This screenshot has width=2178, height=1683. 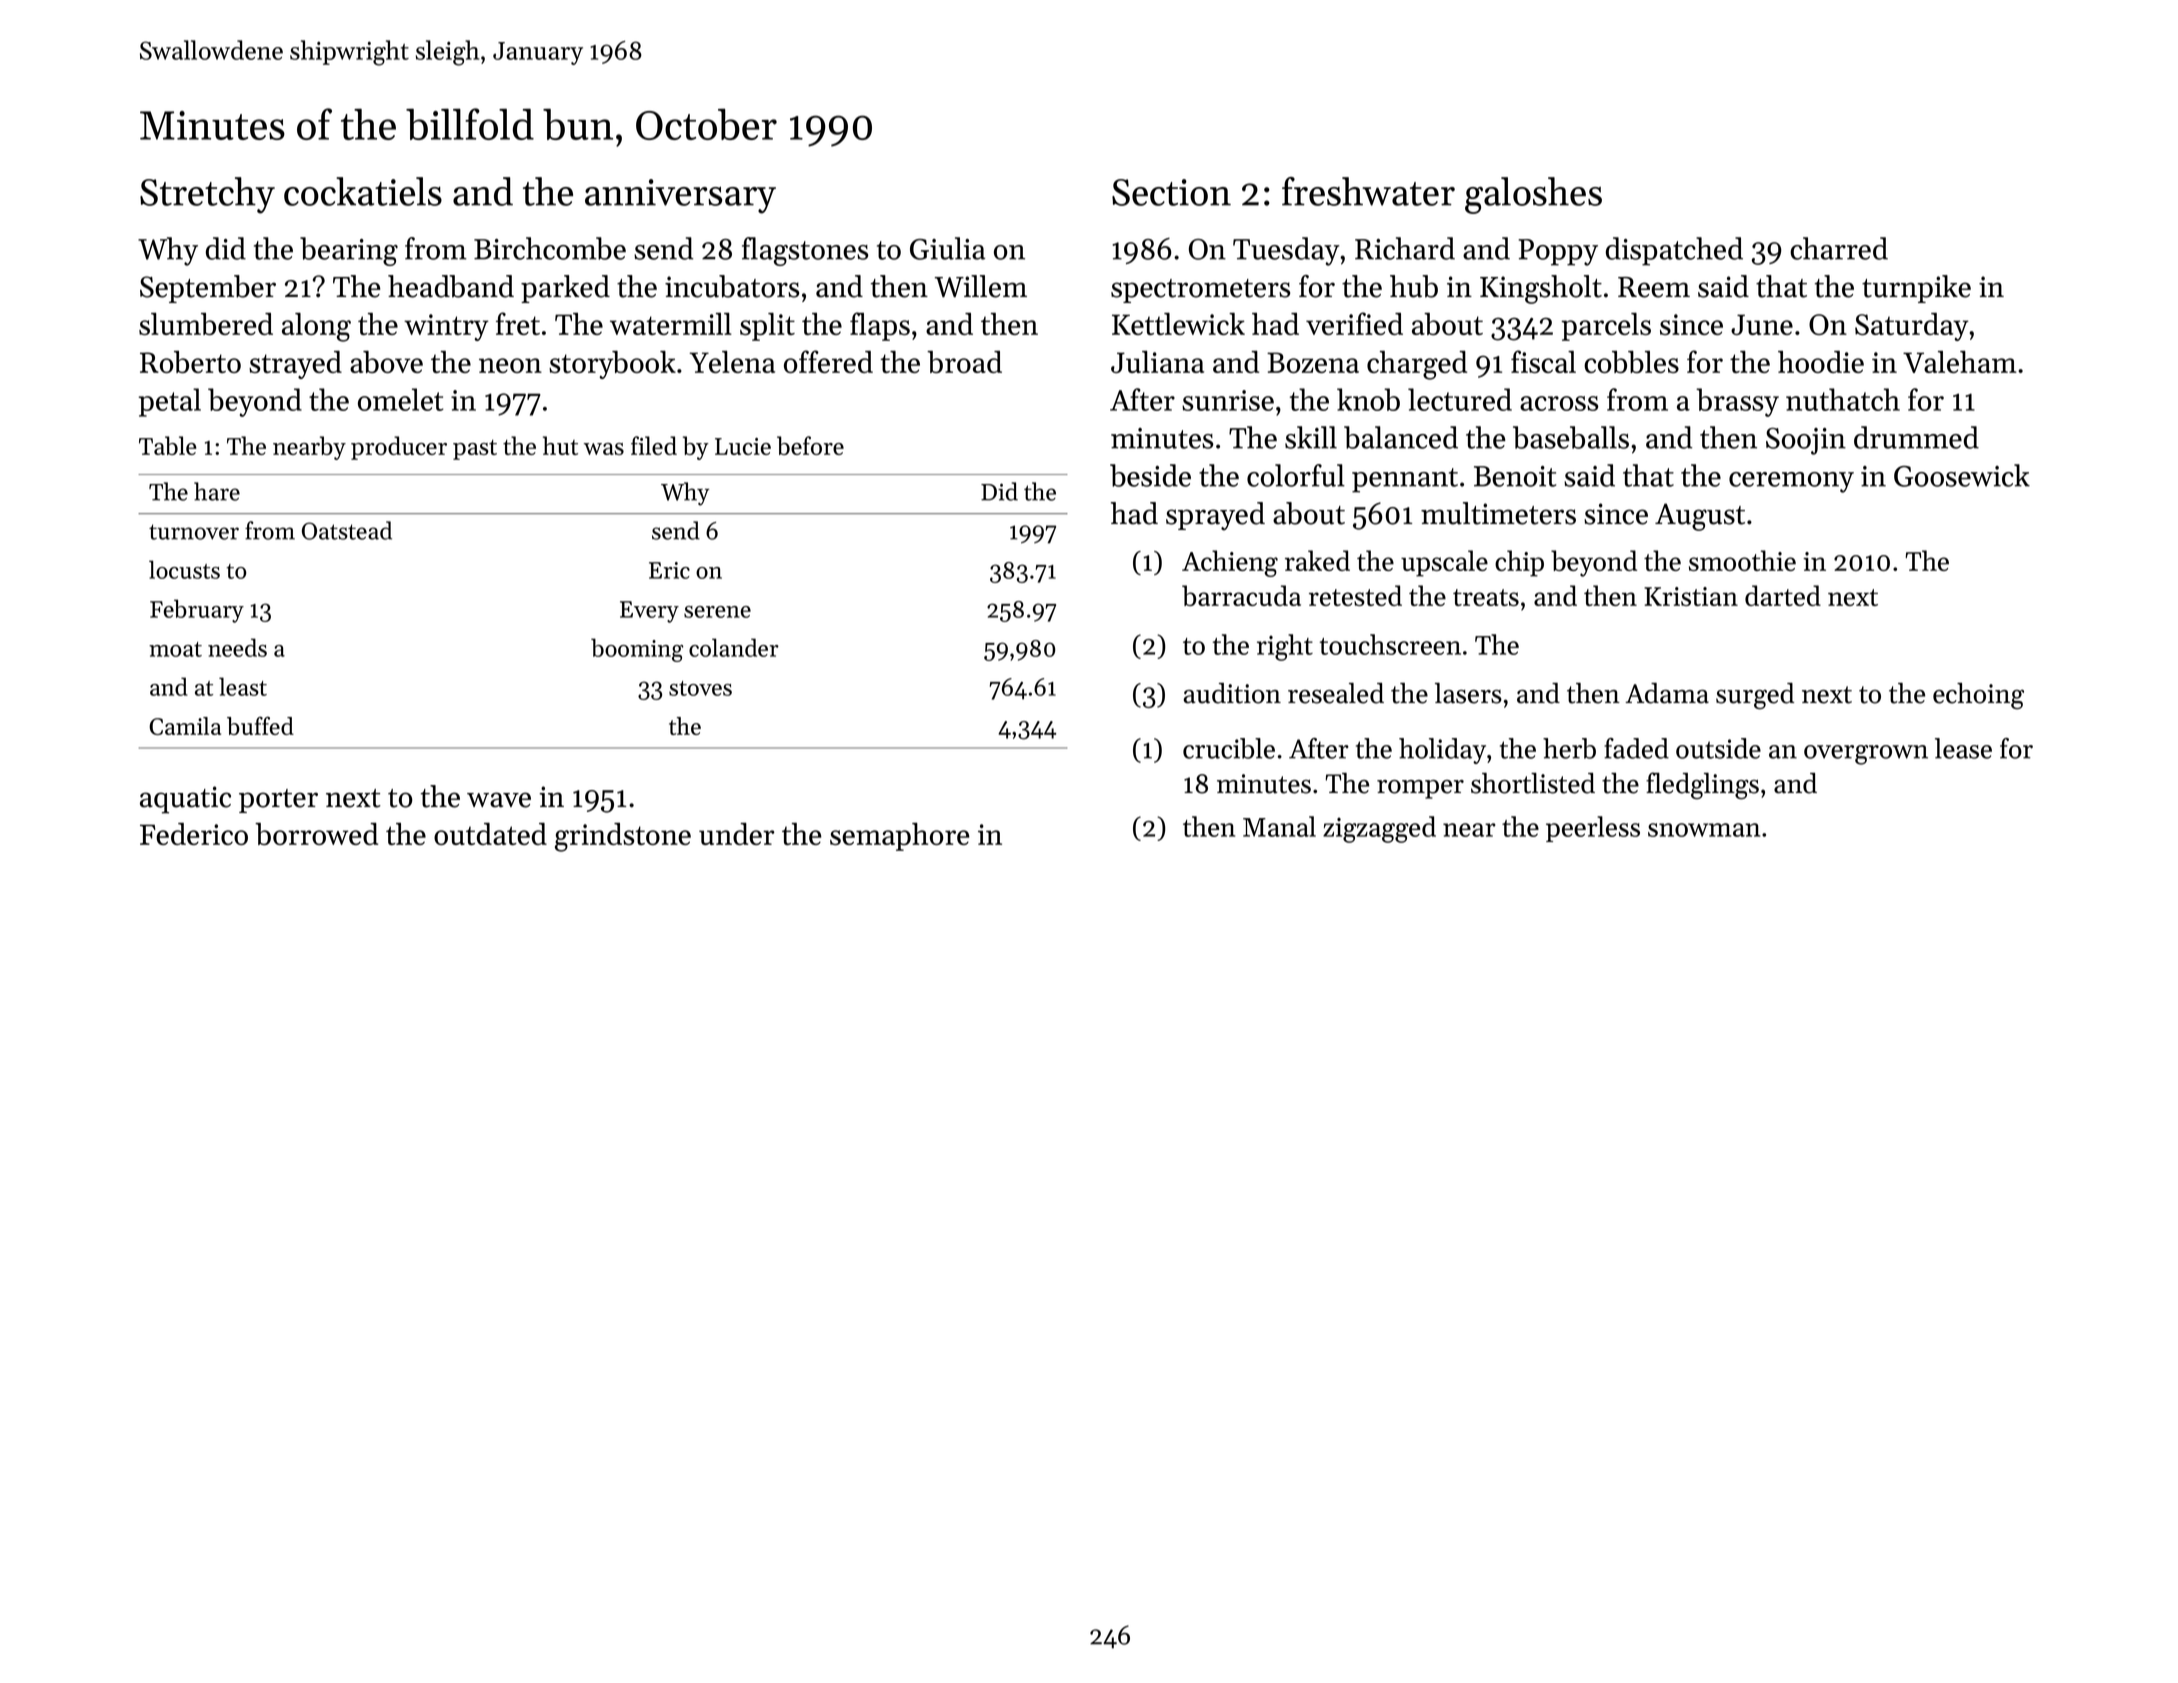 I want to click on booming, so click(x=637, y=650).
